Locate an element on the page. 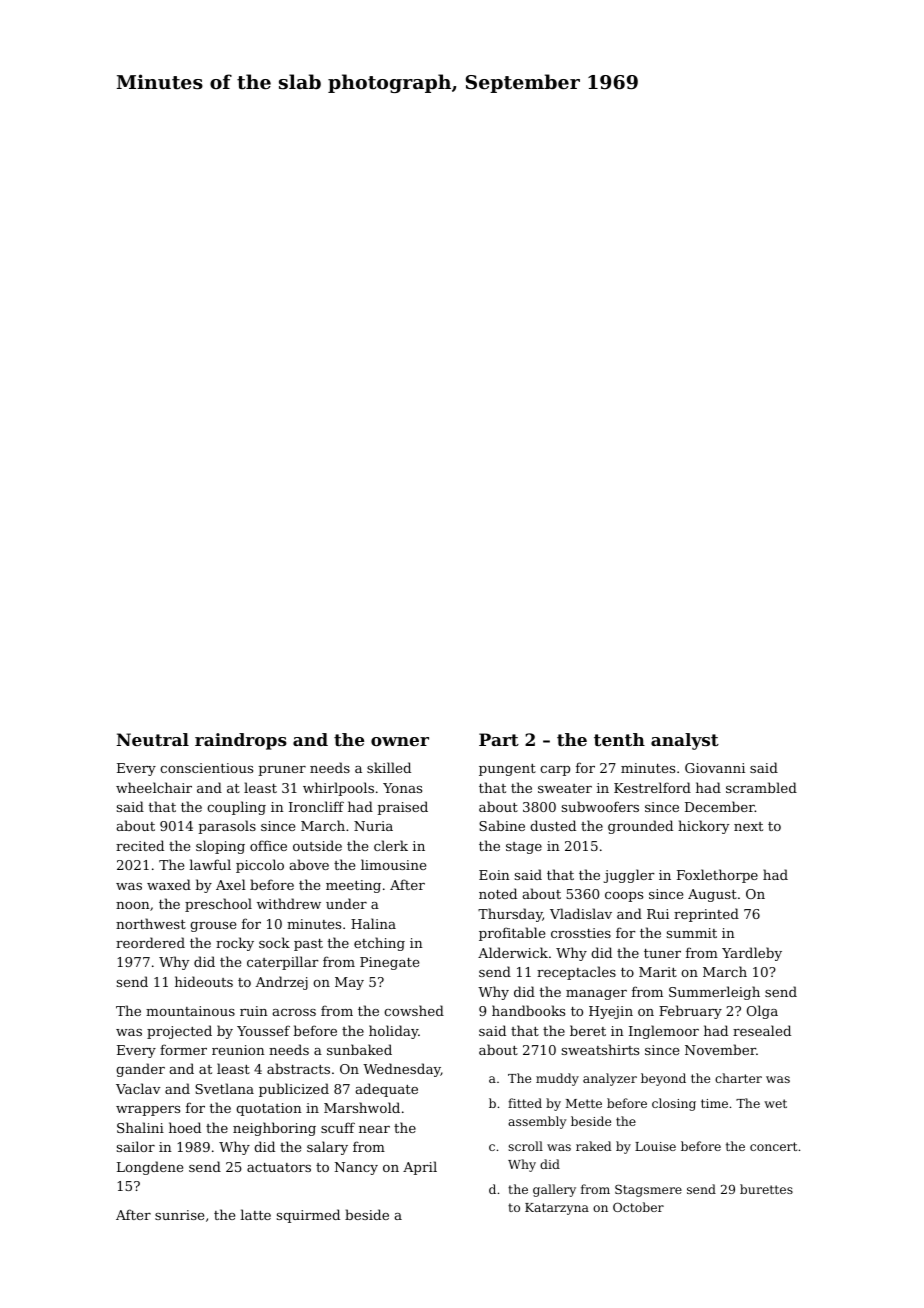 This page has width=924, height=1308. April is located at coordinates (420, 1168).
